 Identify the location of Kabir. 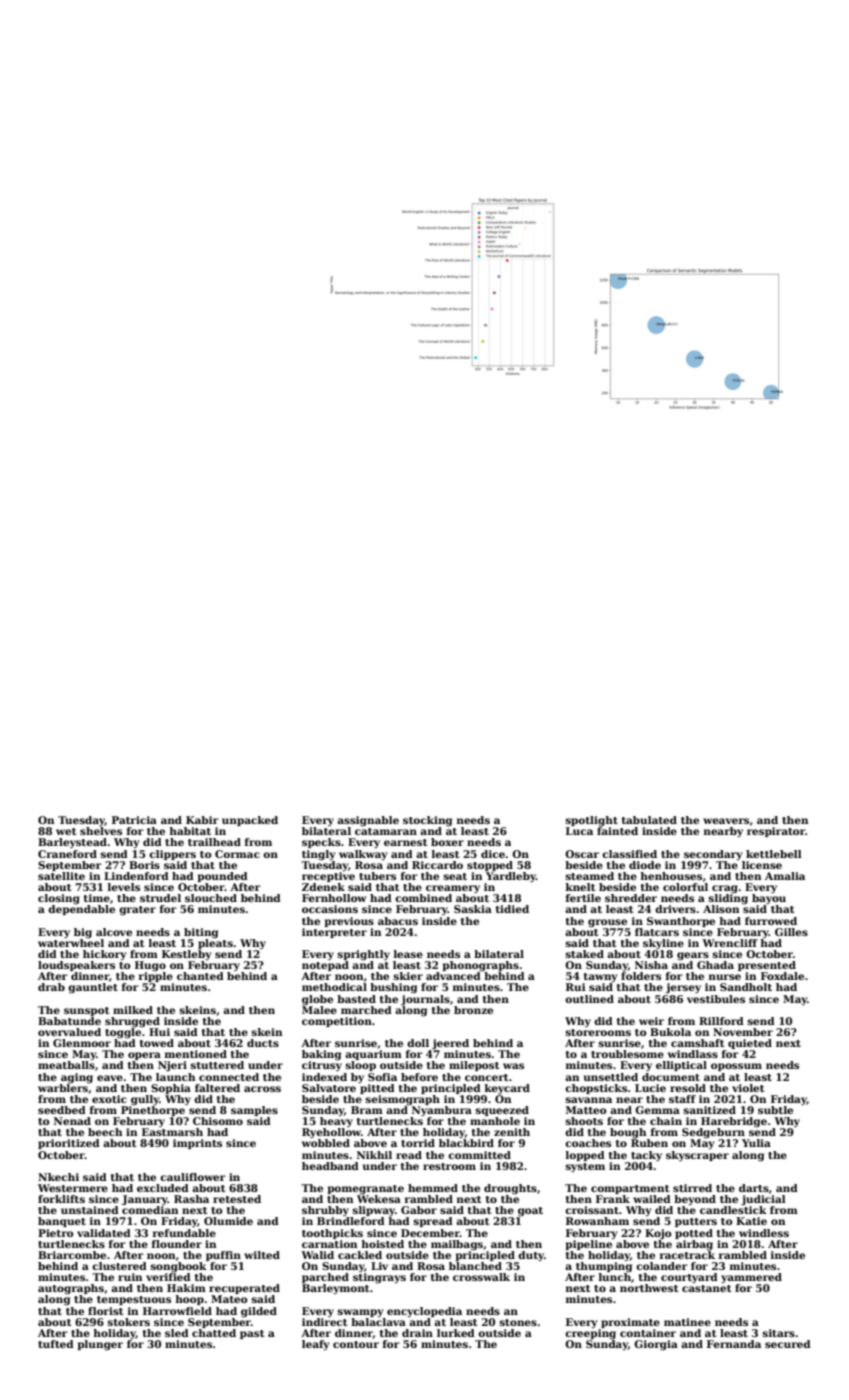
(202, 820).
